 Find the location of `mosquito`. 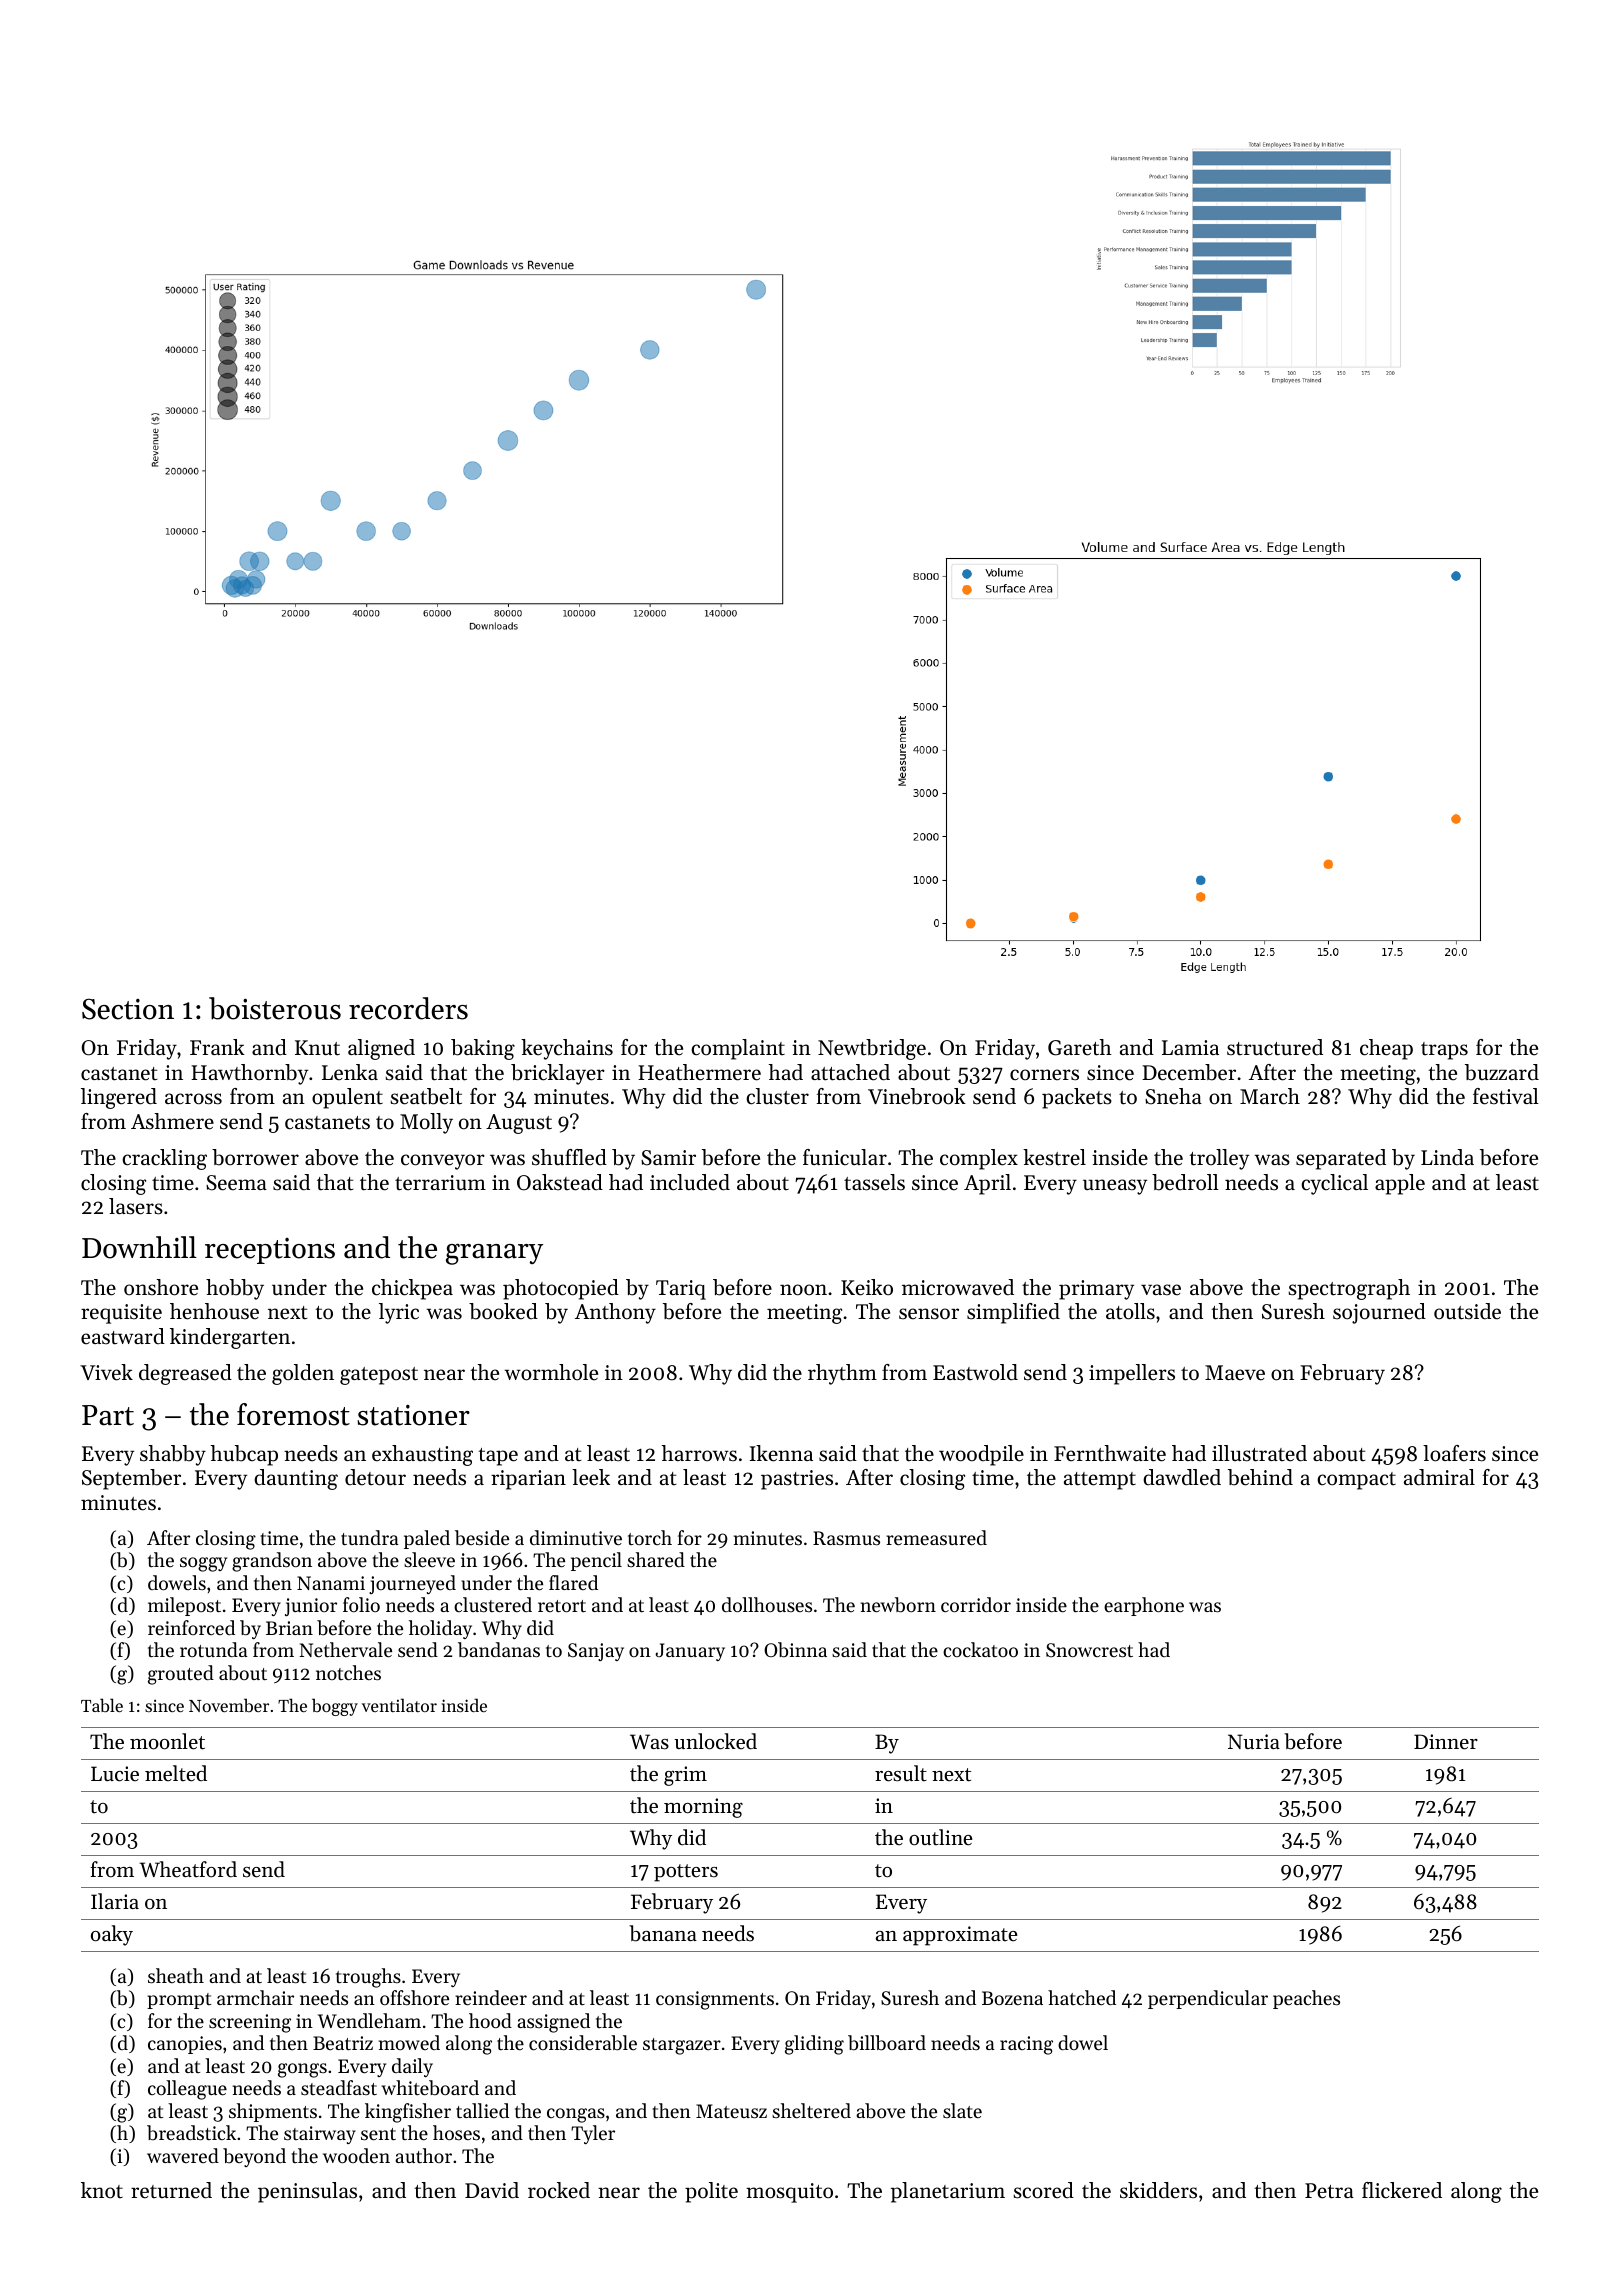

mosquito is located at coordinates (789, 2193).
